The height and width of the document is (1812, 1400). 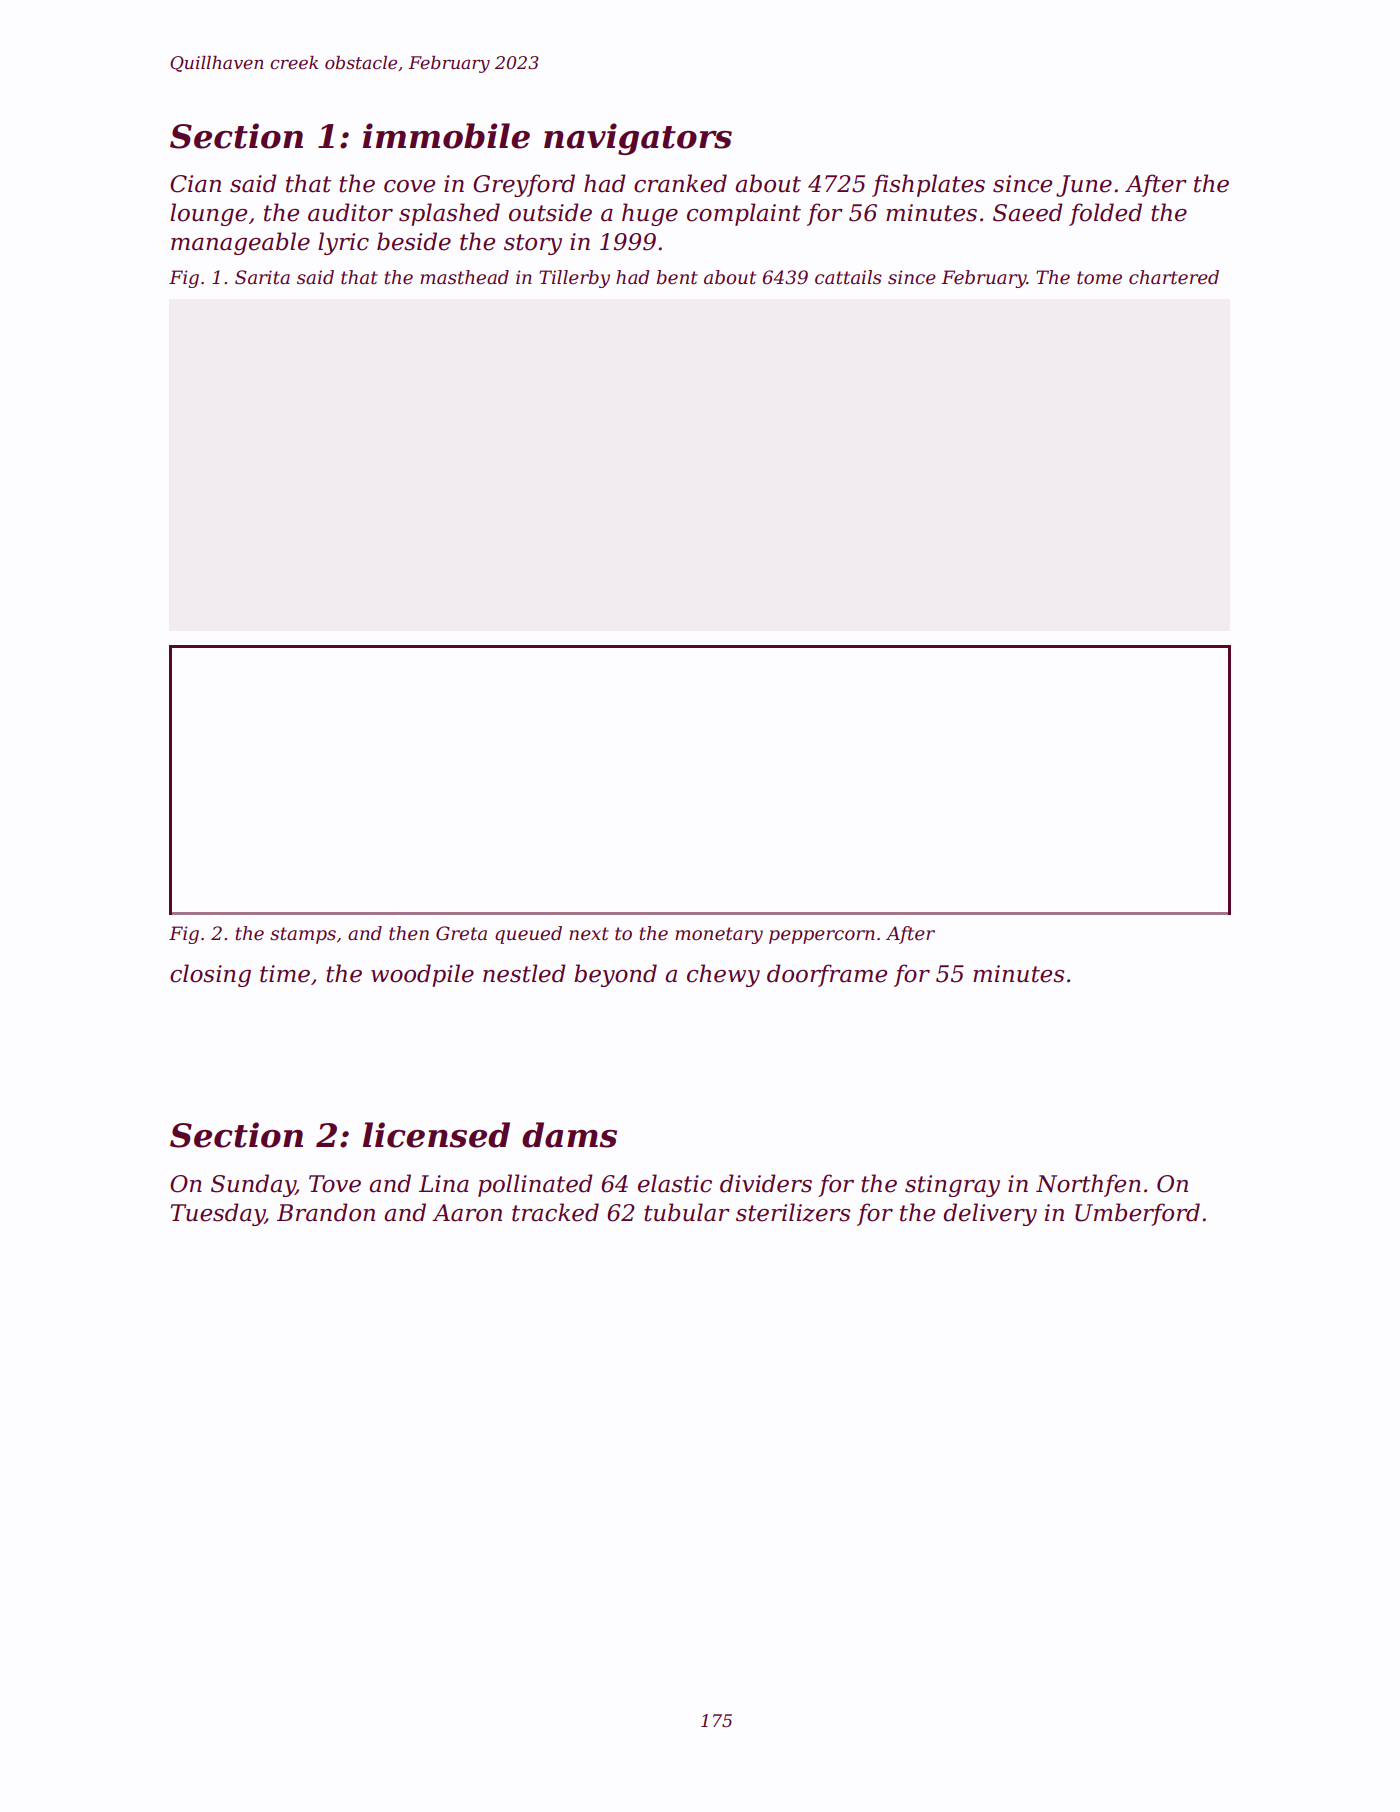 What do you see at coordinates (1105, 214) in the document?
I see `folded` at bounding box center [1105, 214].
